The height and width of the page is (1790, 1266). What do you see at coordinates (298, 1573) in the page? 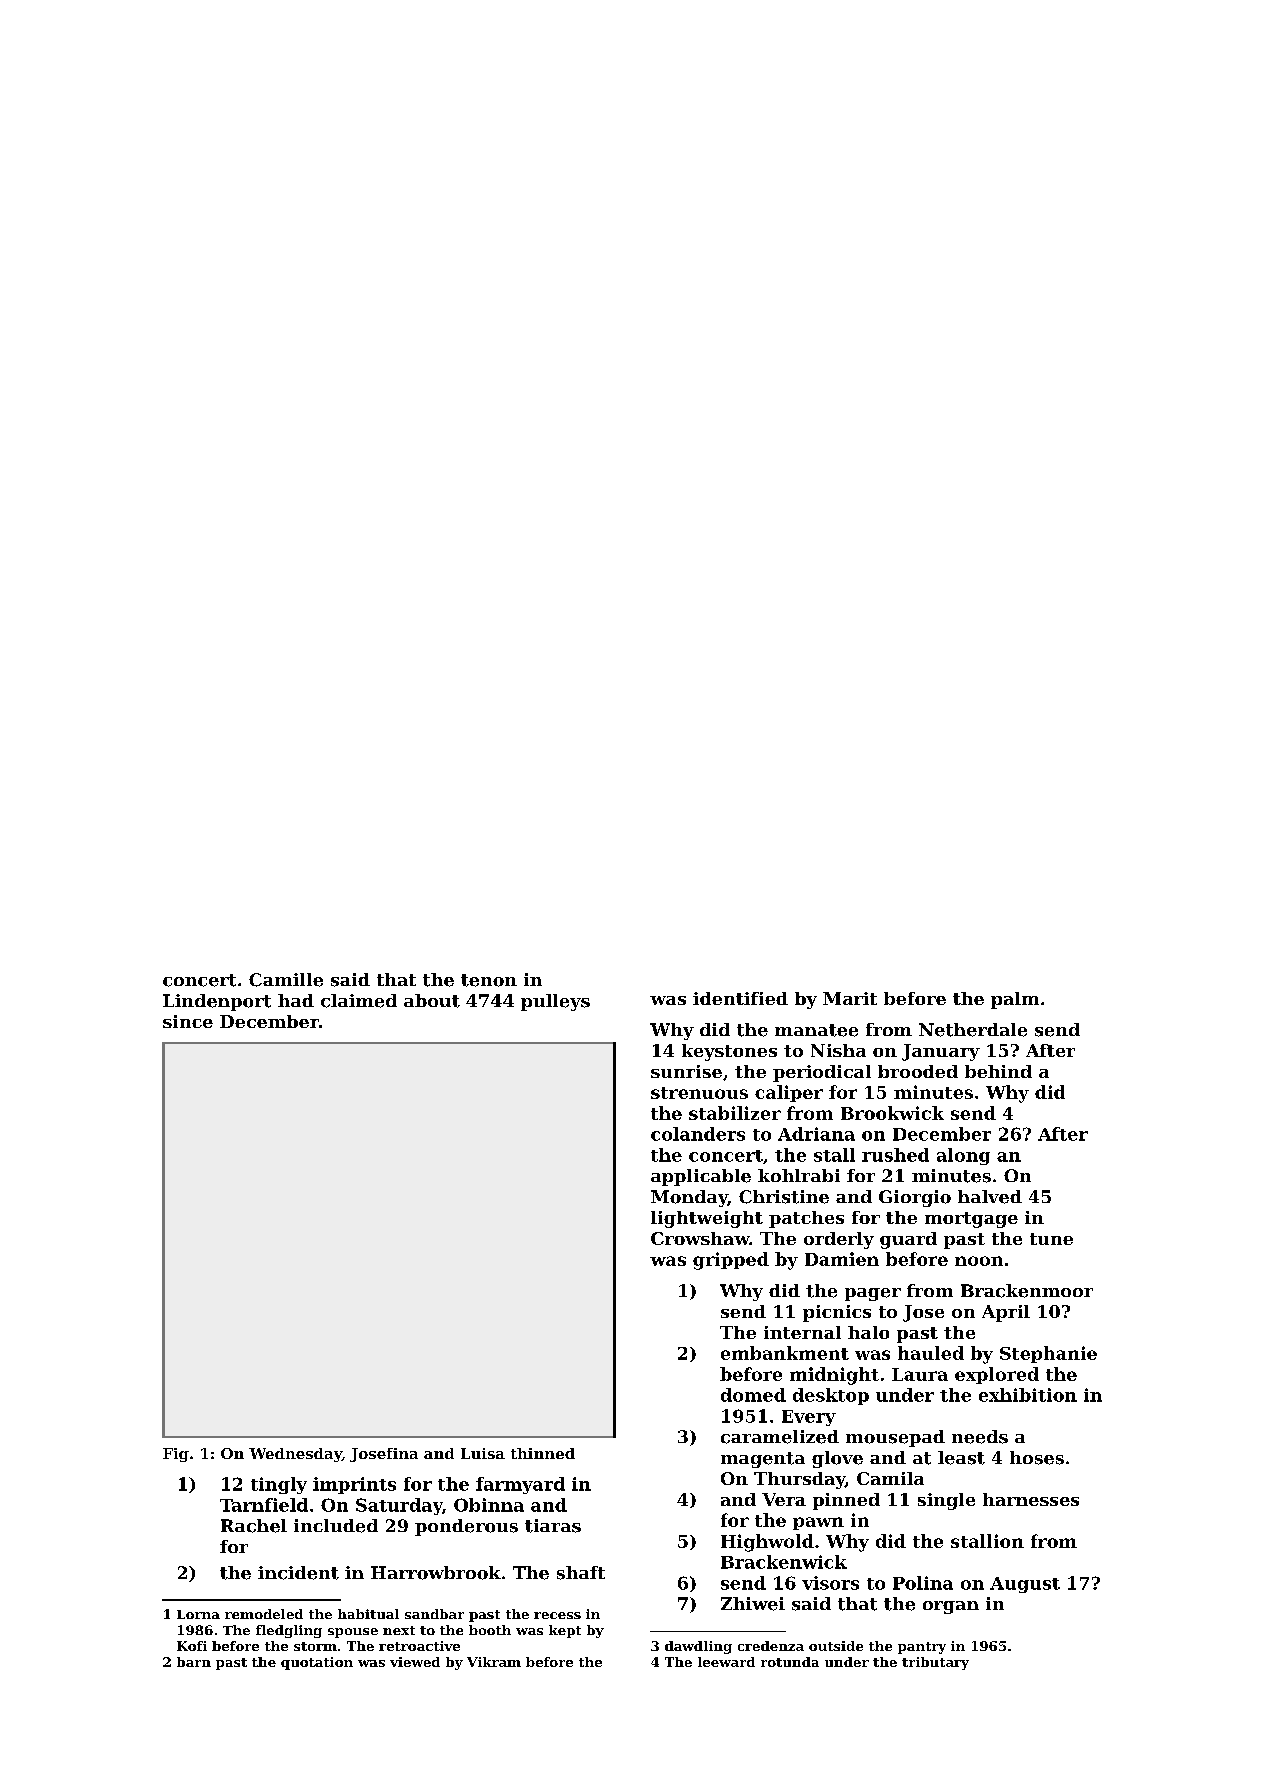
I see `incident` at bounding box center [298, 1573].
